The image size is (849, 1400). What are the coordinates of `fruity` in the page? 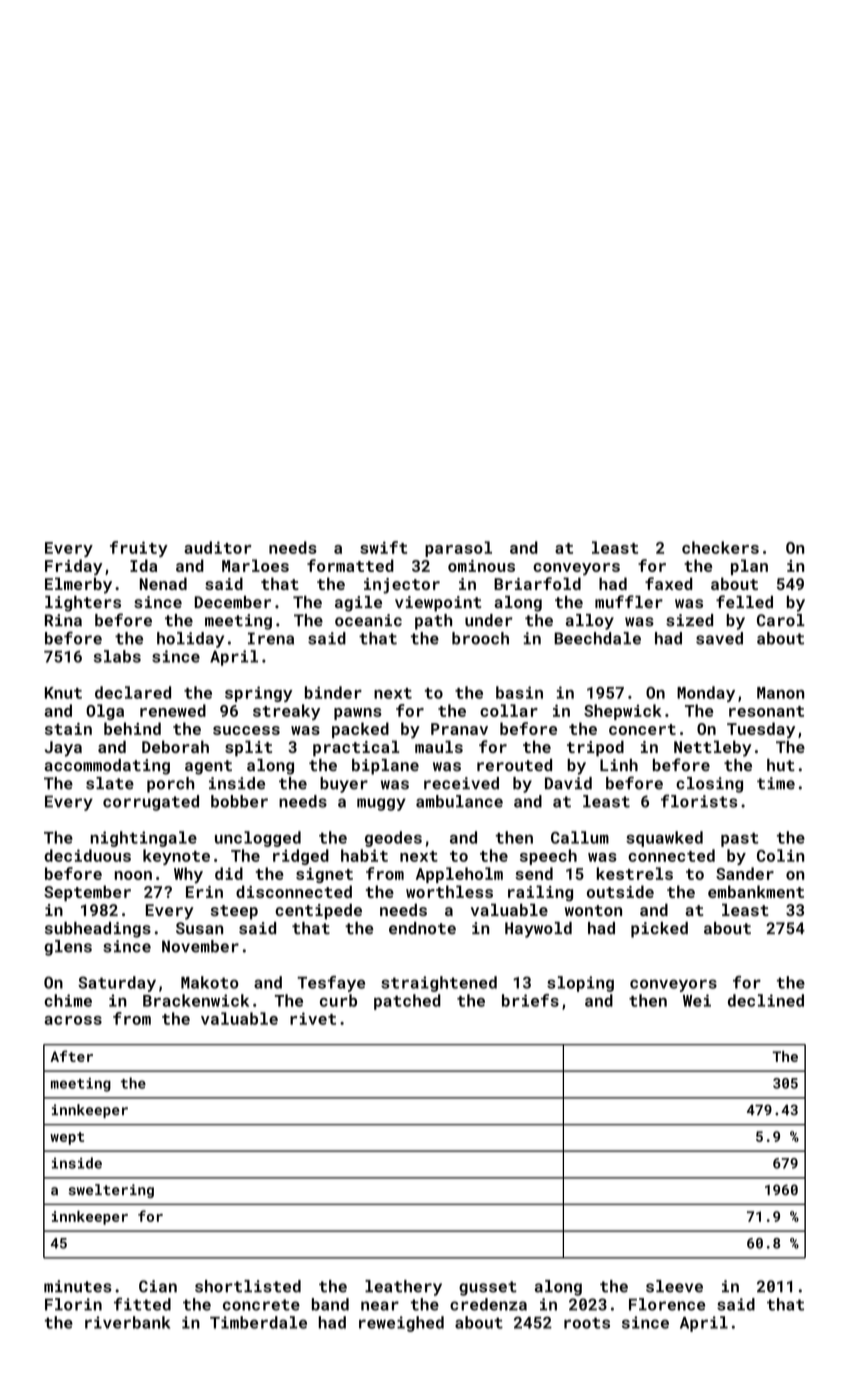 It's located at (139, 549).
